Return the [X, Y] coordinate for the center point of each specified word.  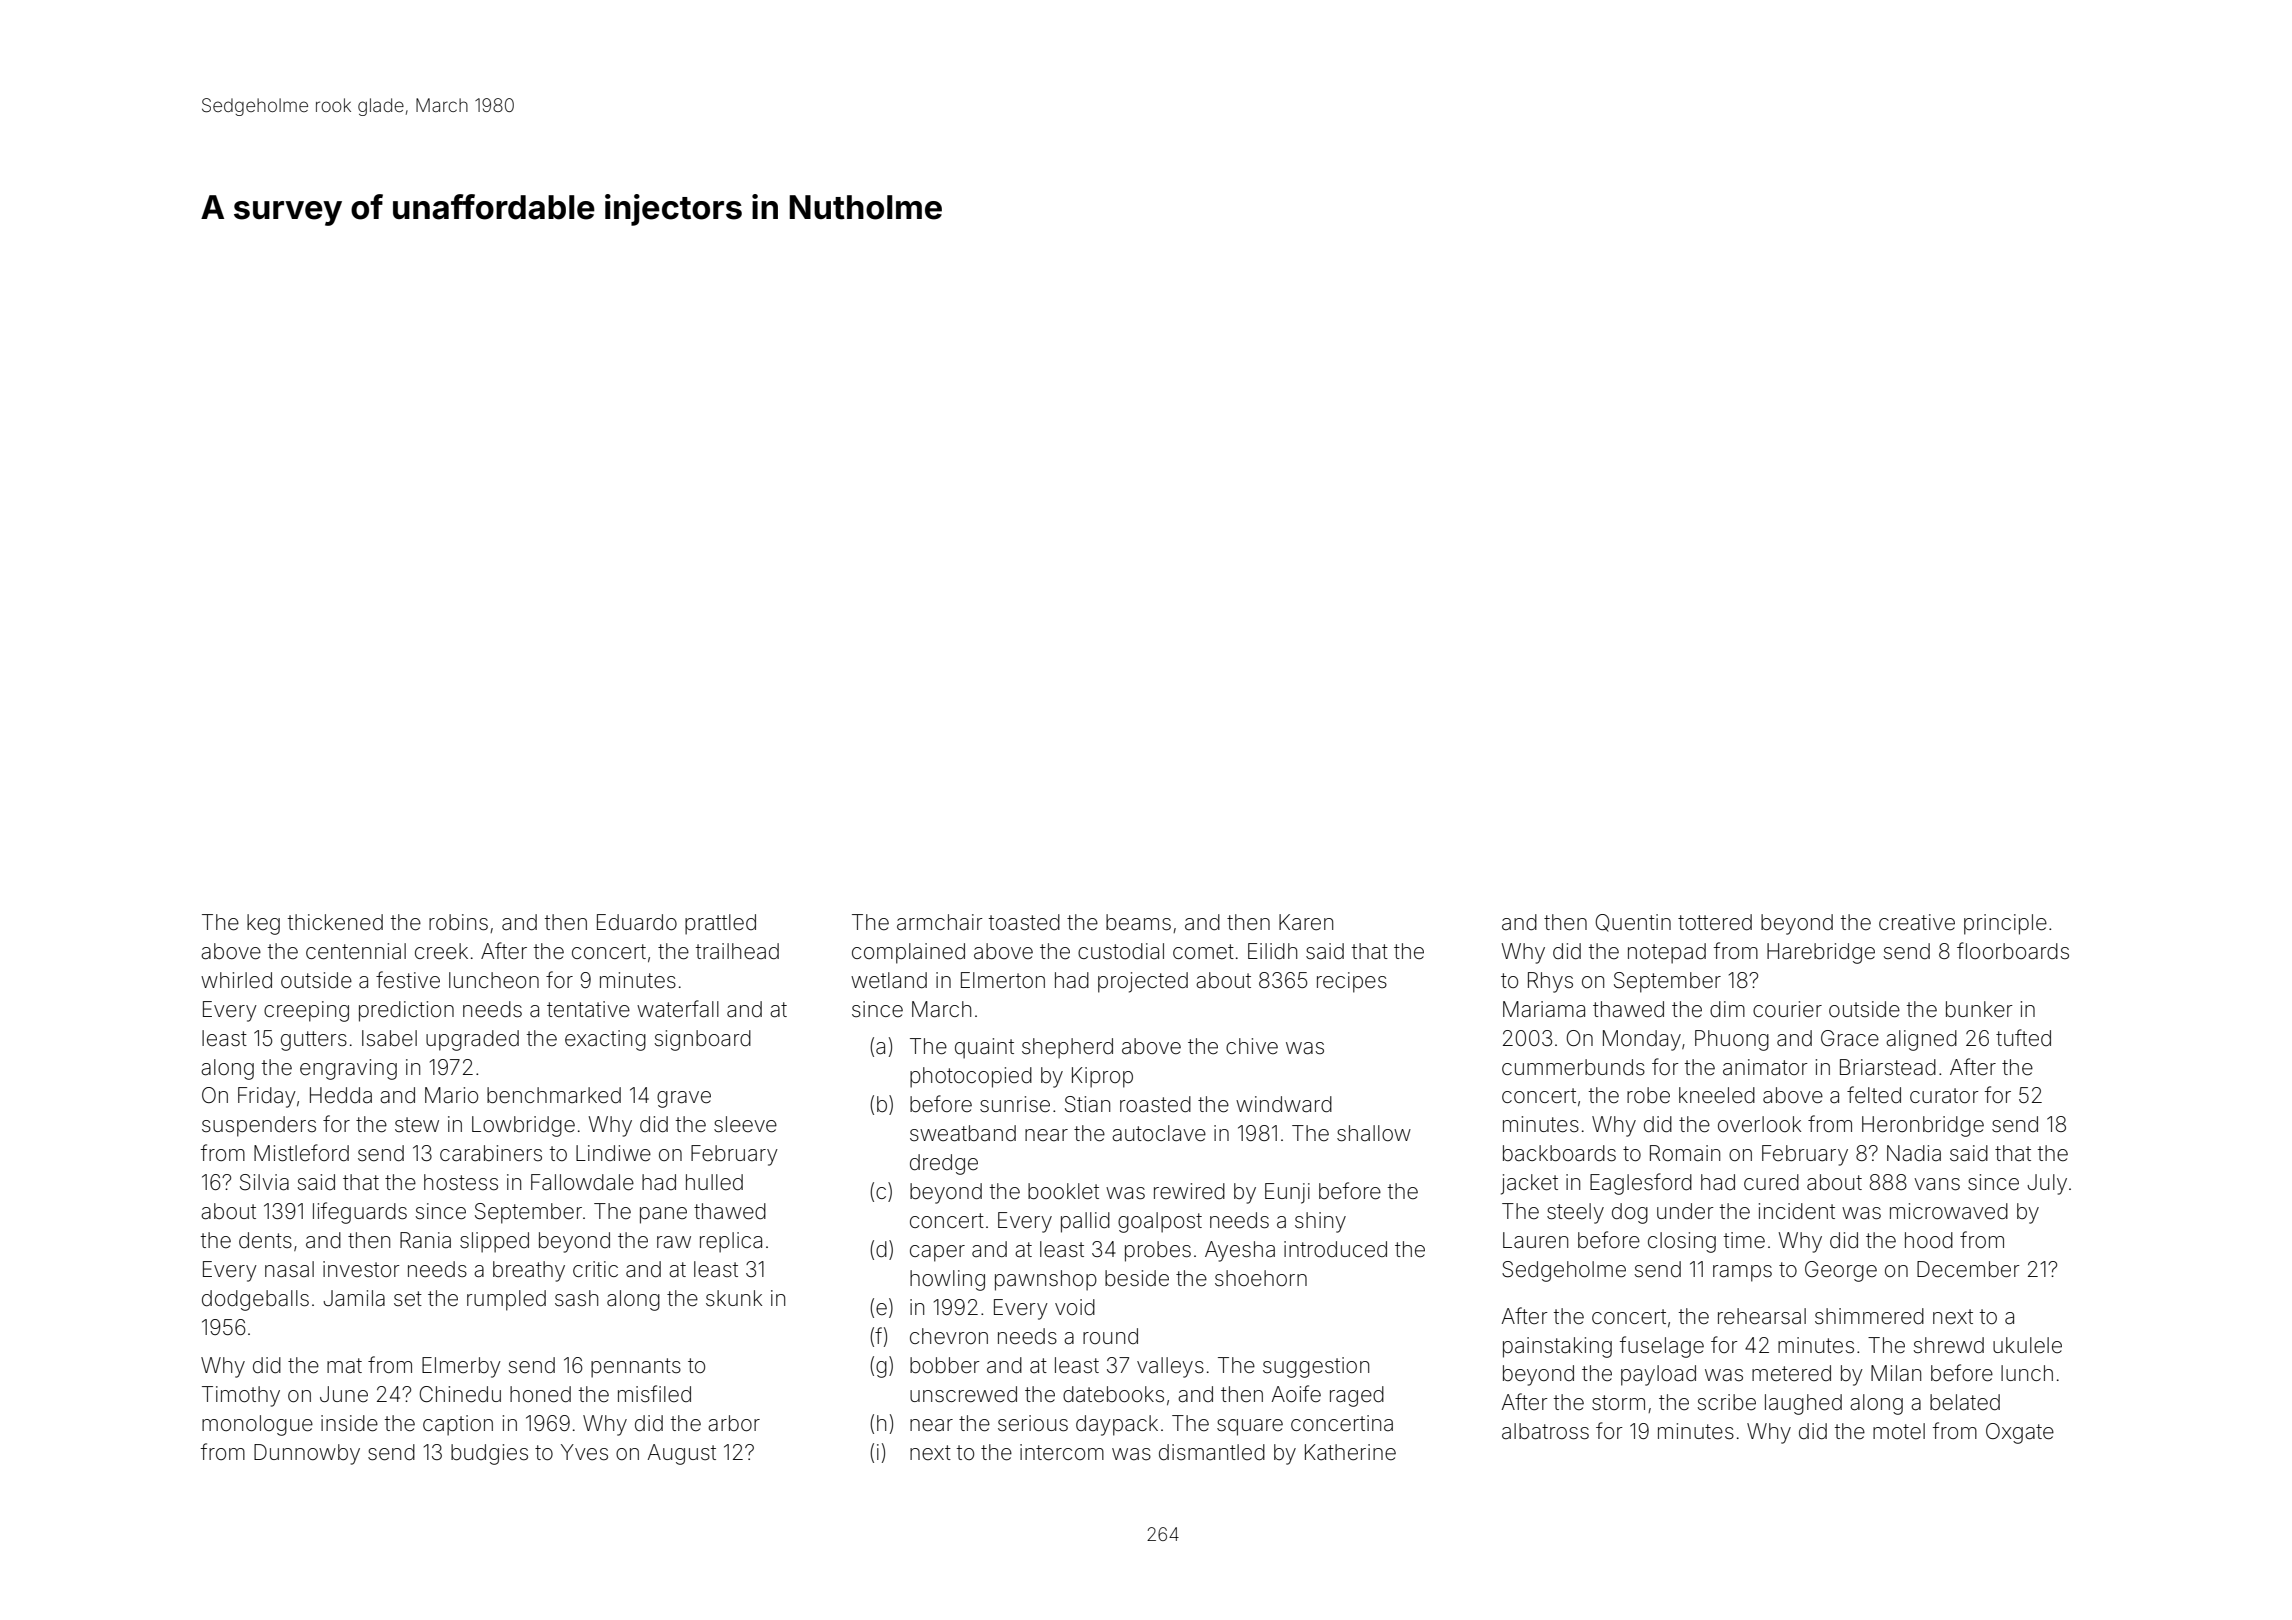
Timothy [241, 1396]
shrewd [1949, 1345]
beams [1138, 922]
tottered [1715, 922]
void [1075, 1307]
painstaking [1557, 1347]
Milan [1896, 1373]
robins [458, 922]
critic [595, 1269]
